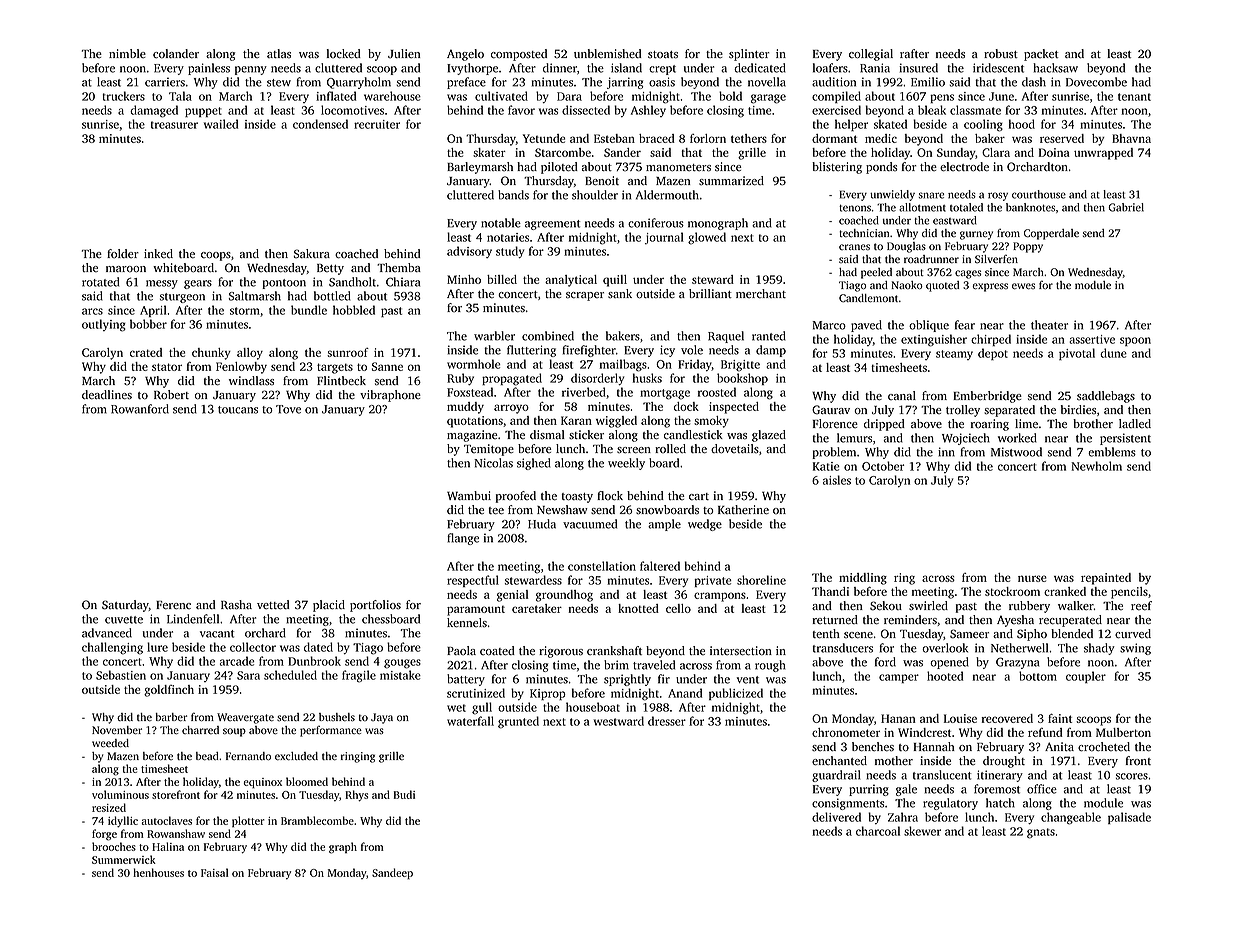  What do you see at coordinates (1041, 55) in the screenshot?
I see `packet` at bounding box center [1041, 55].
